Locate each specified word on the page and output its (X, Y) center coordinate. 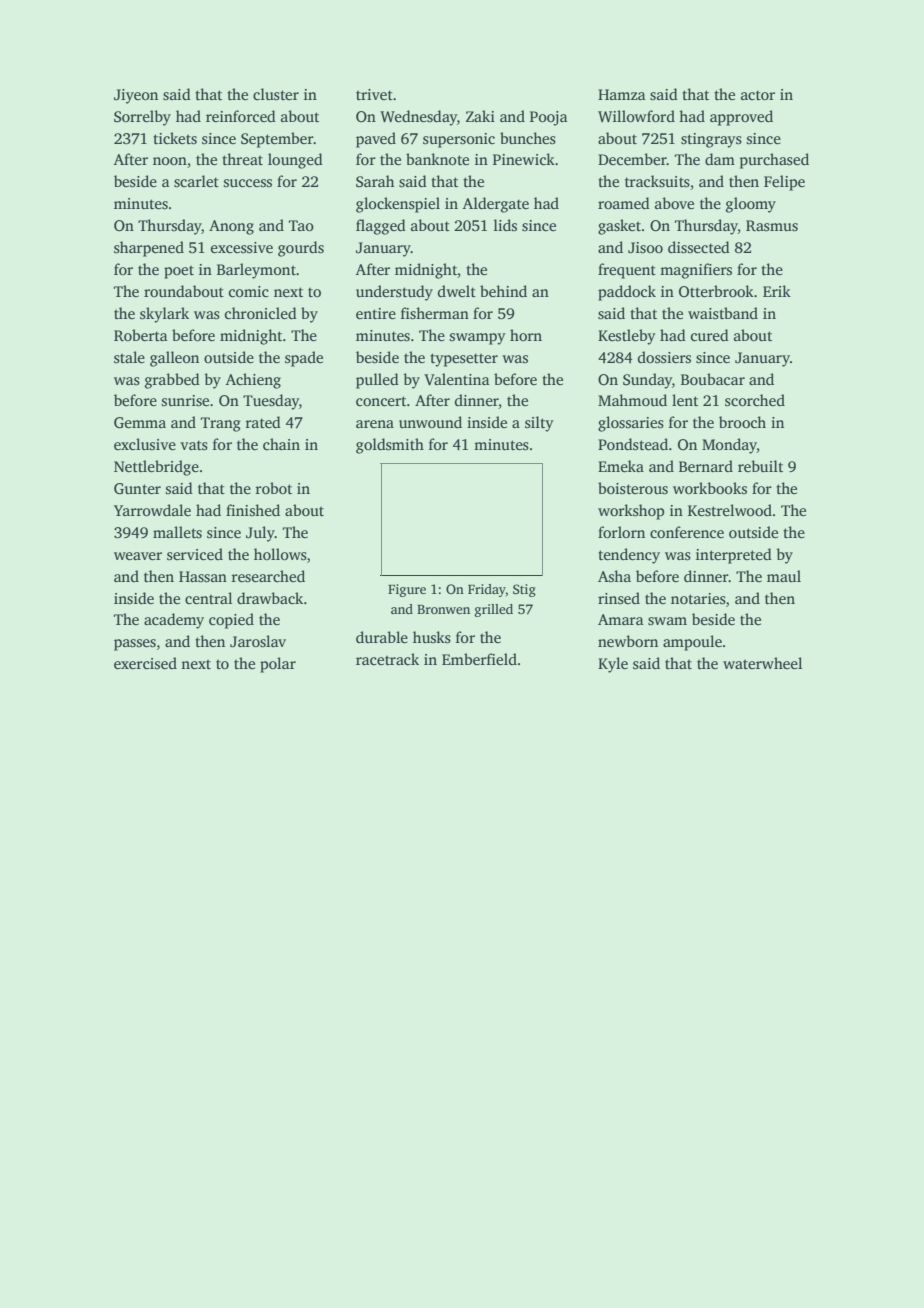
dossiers (664, 357)
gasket (619, 227)
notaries (698, 599)
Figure (407, 590)
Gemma (140, 423)
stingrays (711, 140)
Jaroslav (258, 641)
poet (179, 272)
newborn (628, 641)
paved (376, 140)
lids (505, 225)
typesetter (464, 360)
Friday (487, 590)
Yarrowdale (152, 510)
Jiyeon (136, 96)
